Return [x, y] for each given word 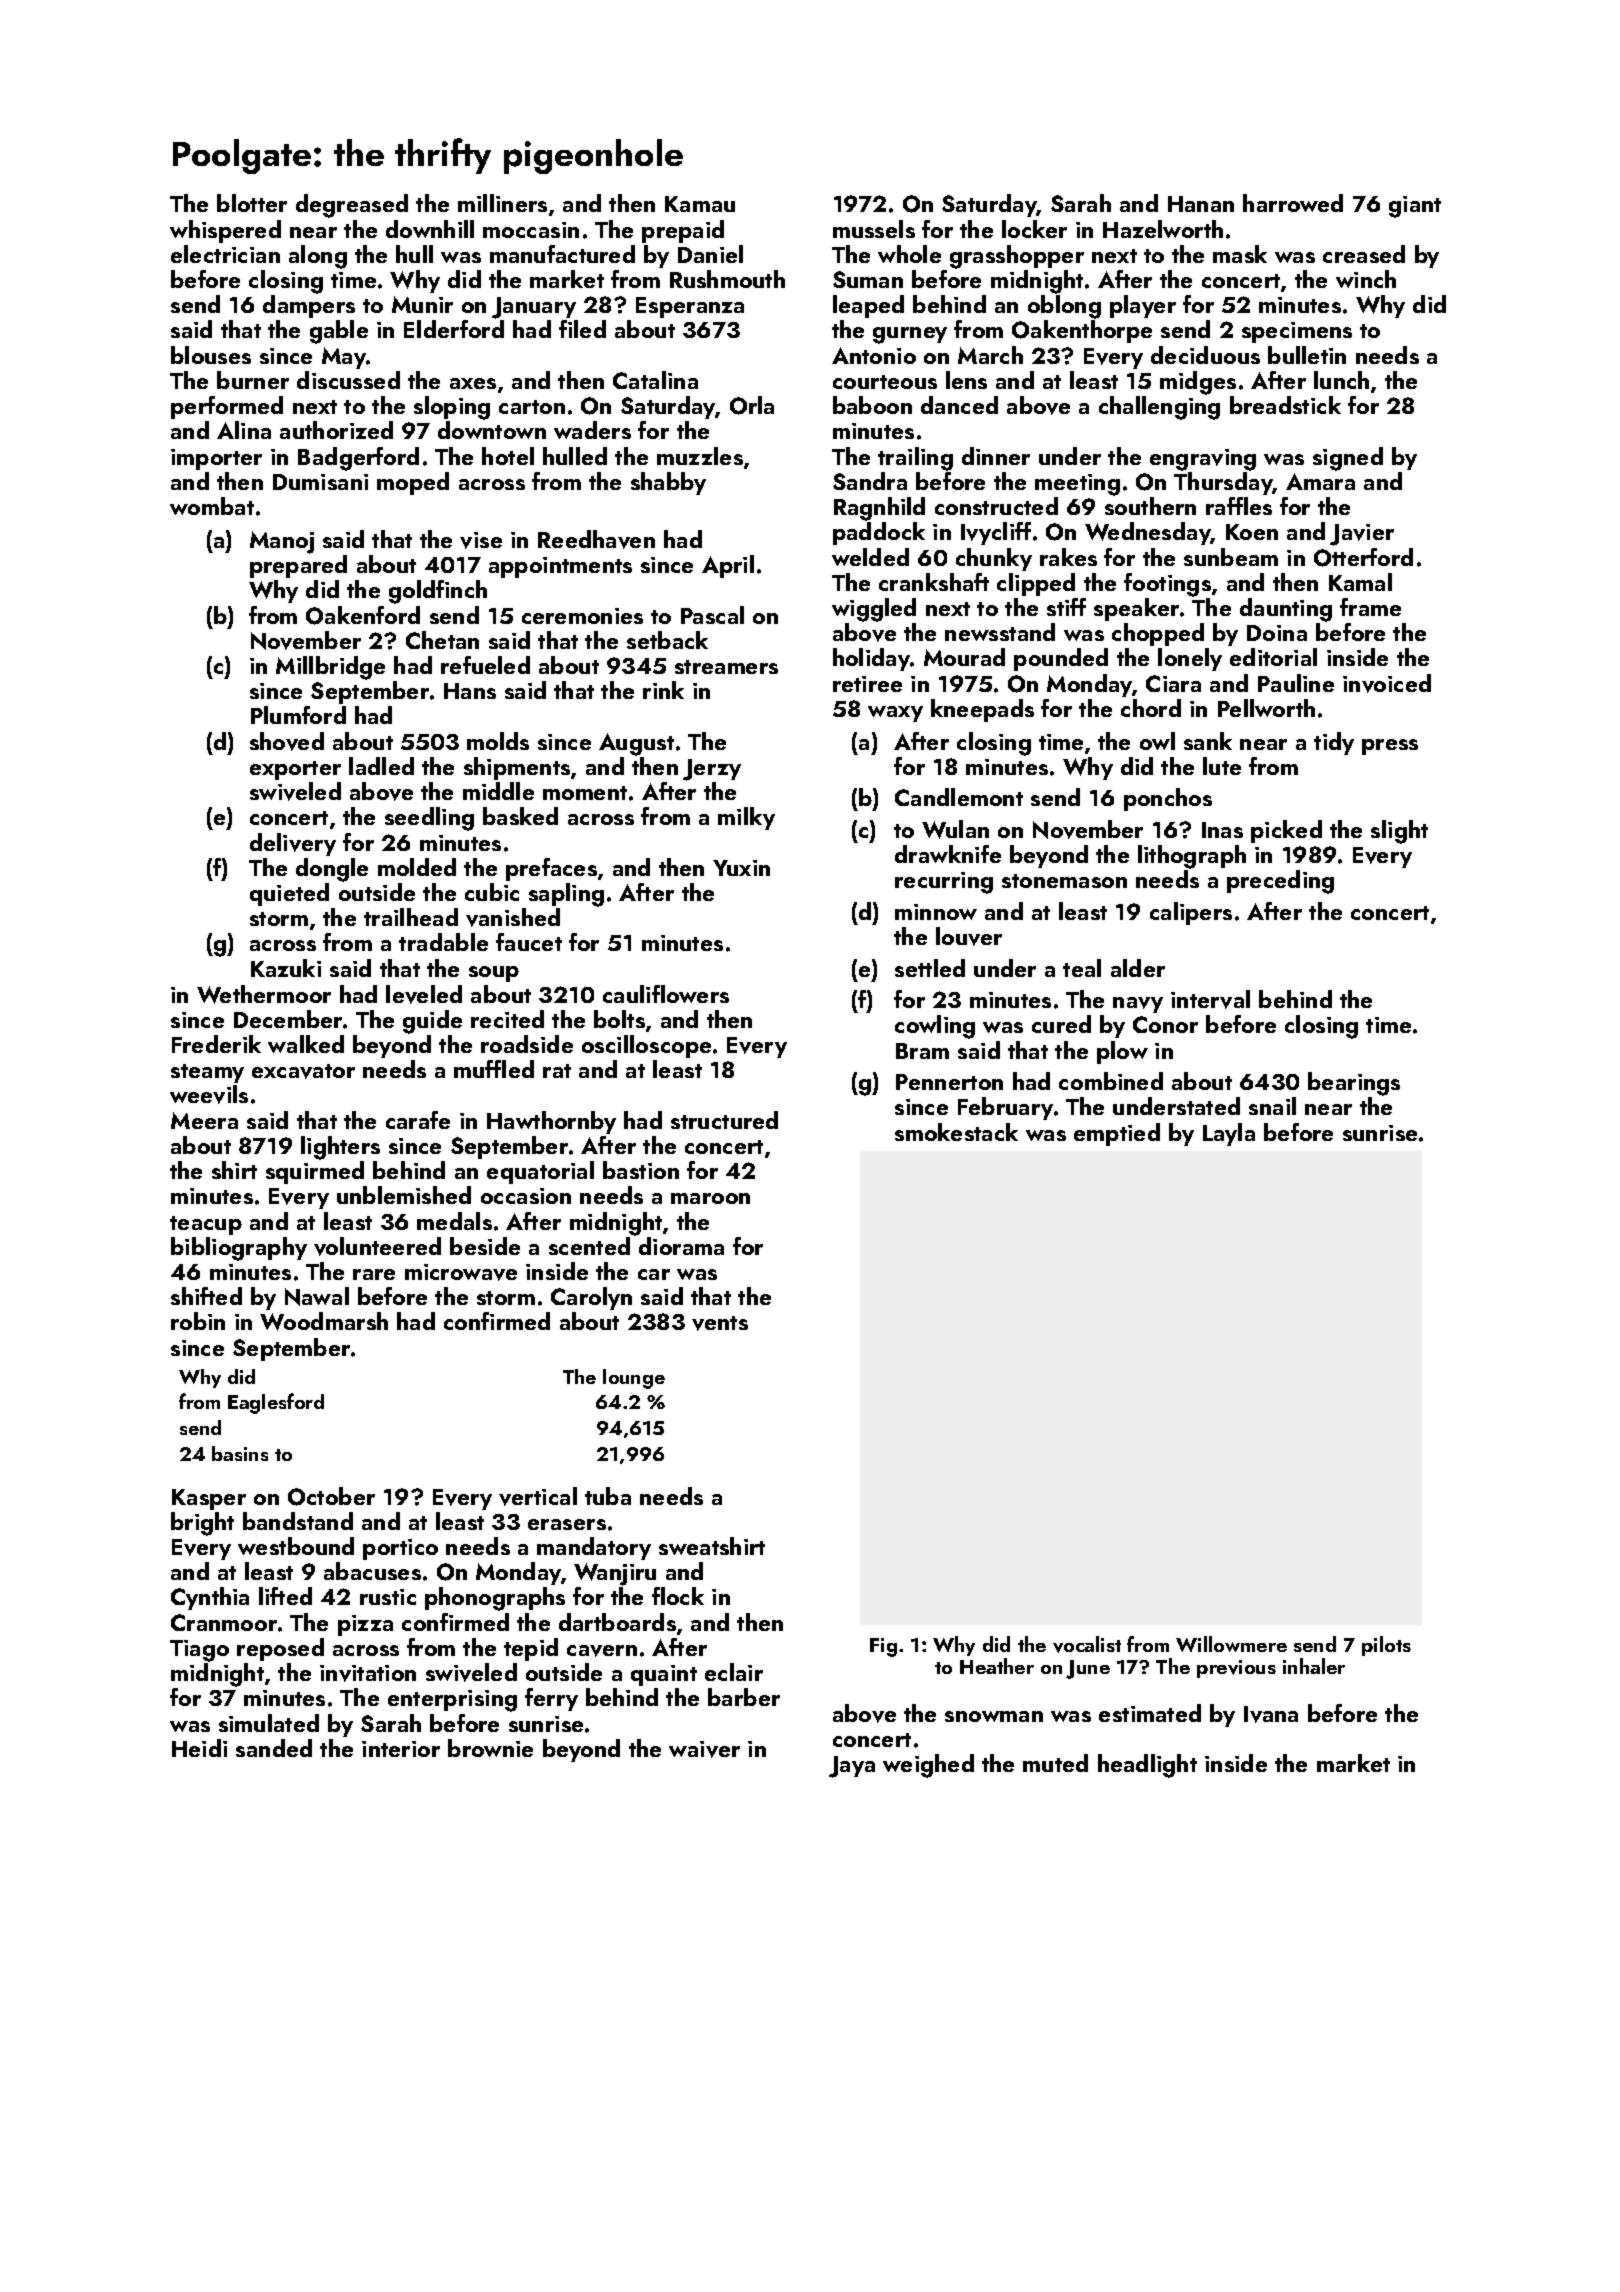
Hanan [1201, 204]
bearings [1354, 1084]
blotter [252, 203]
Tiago [199, 1651]
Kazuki [286, 968]
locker [1034, 229]
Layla [1229, 1134]
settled [930, 968]
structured [724, 1120]
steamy [207, 1073]
